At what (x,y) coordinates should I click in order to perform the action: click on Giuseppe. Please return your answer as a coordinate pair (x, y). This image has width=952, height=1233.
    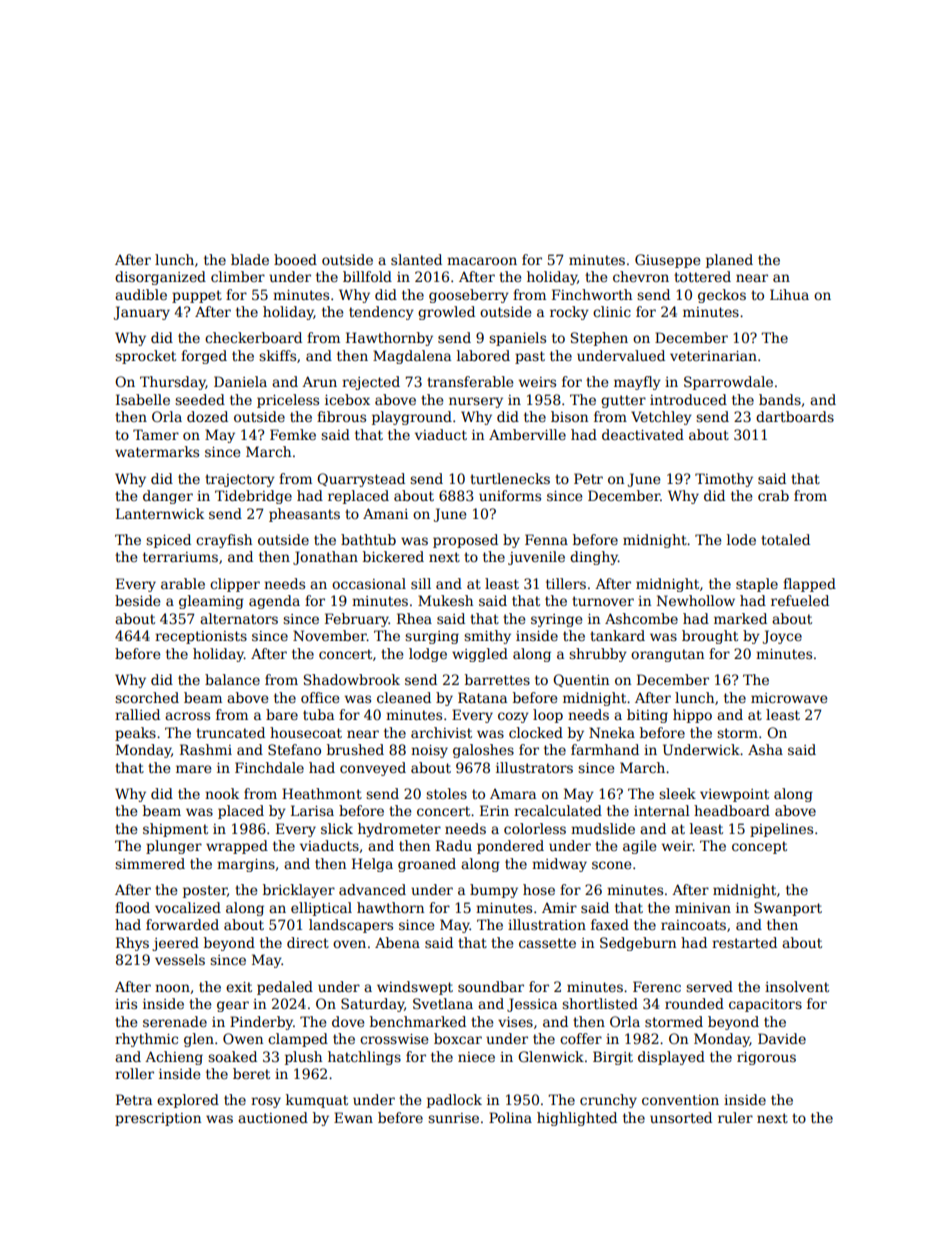
    Looking at the image, I should click on (667, 261).
